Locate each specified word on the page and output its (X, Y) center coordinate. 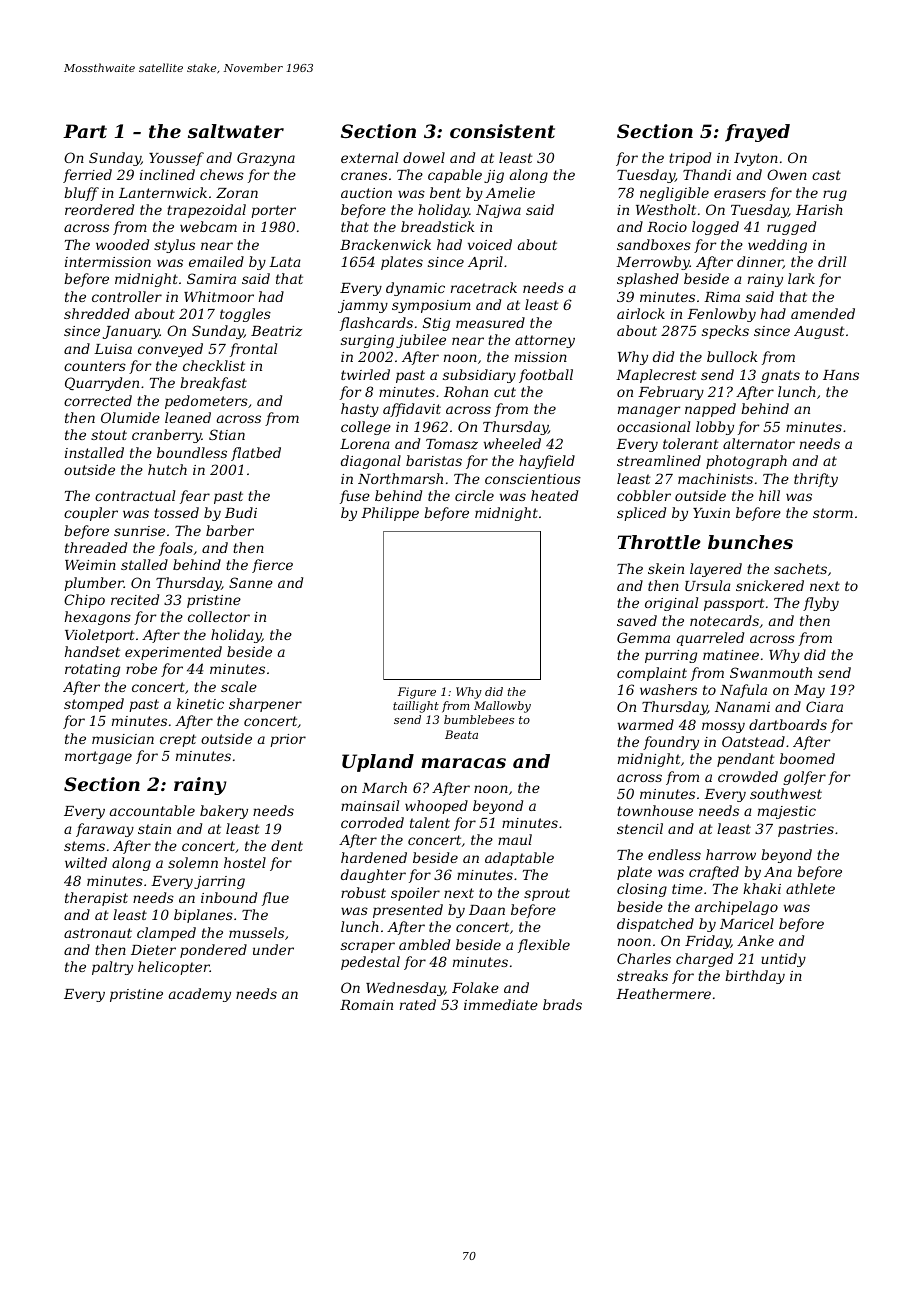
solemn (193, 862)
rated (418, 1004)
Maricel (747, 923)
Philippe (390, 514)
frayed (757, 133)
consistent (502, 131)
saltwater (236, 131)
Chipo (84, 601)
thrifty (816, 480)
